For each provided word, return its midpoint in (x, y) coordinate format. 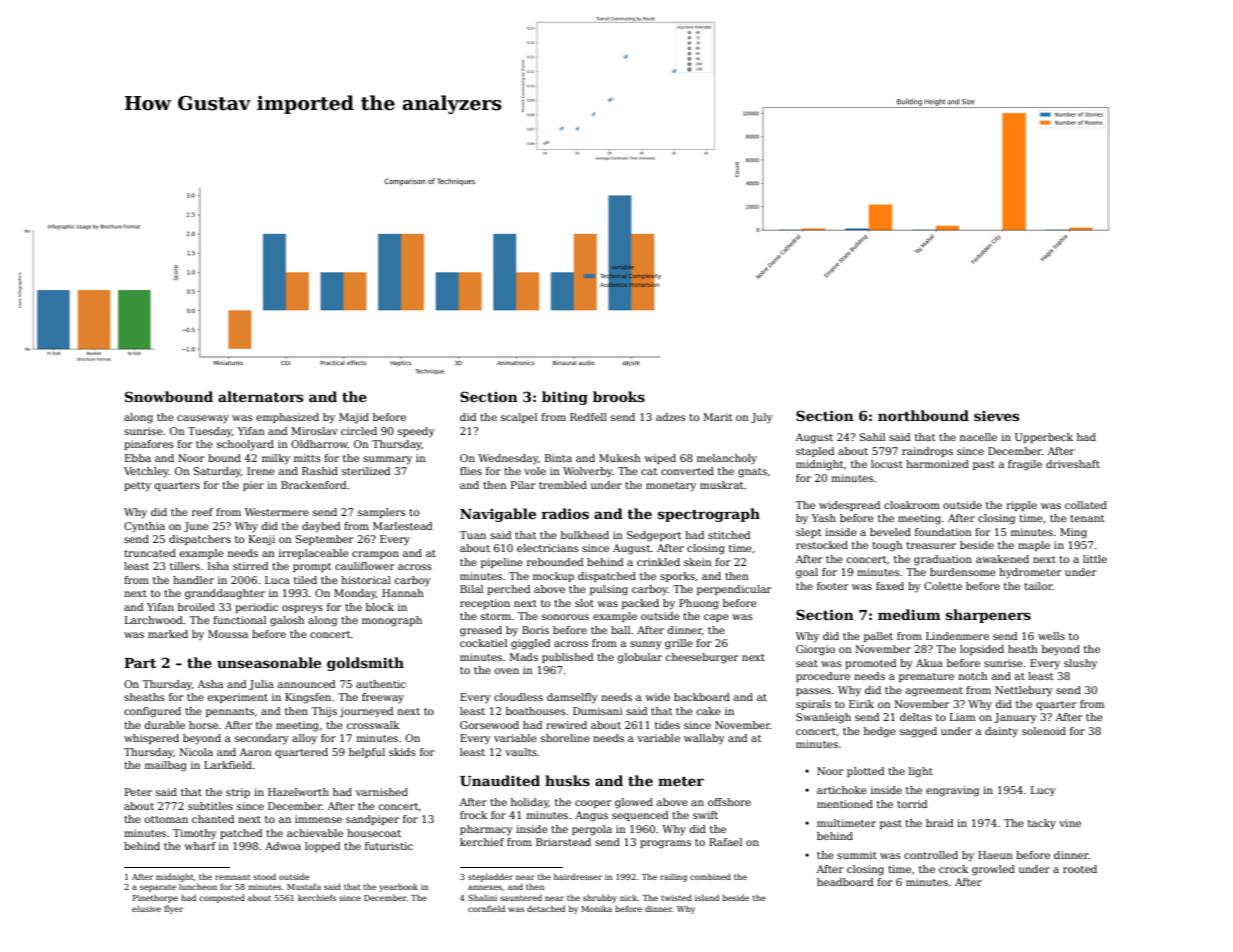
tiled (305, 580)
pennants (230, 712)
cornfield (486, 908)
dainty (1001, 732)
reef (202, 512)
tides (667, 725)
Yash (823, 518)
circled (359, 431)
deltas (916, 717)
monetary (671, 487)
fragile (1025, 465)
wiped (660, 459)
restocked (822, 545)
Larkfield (228, 765)
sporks (677, 577)
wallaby (704, 739)
